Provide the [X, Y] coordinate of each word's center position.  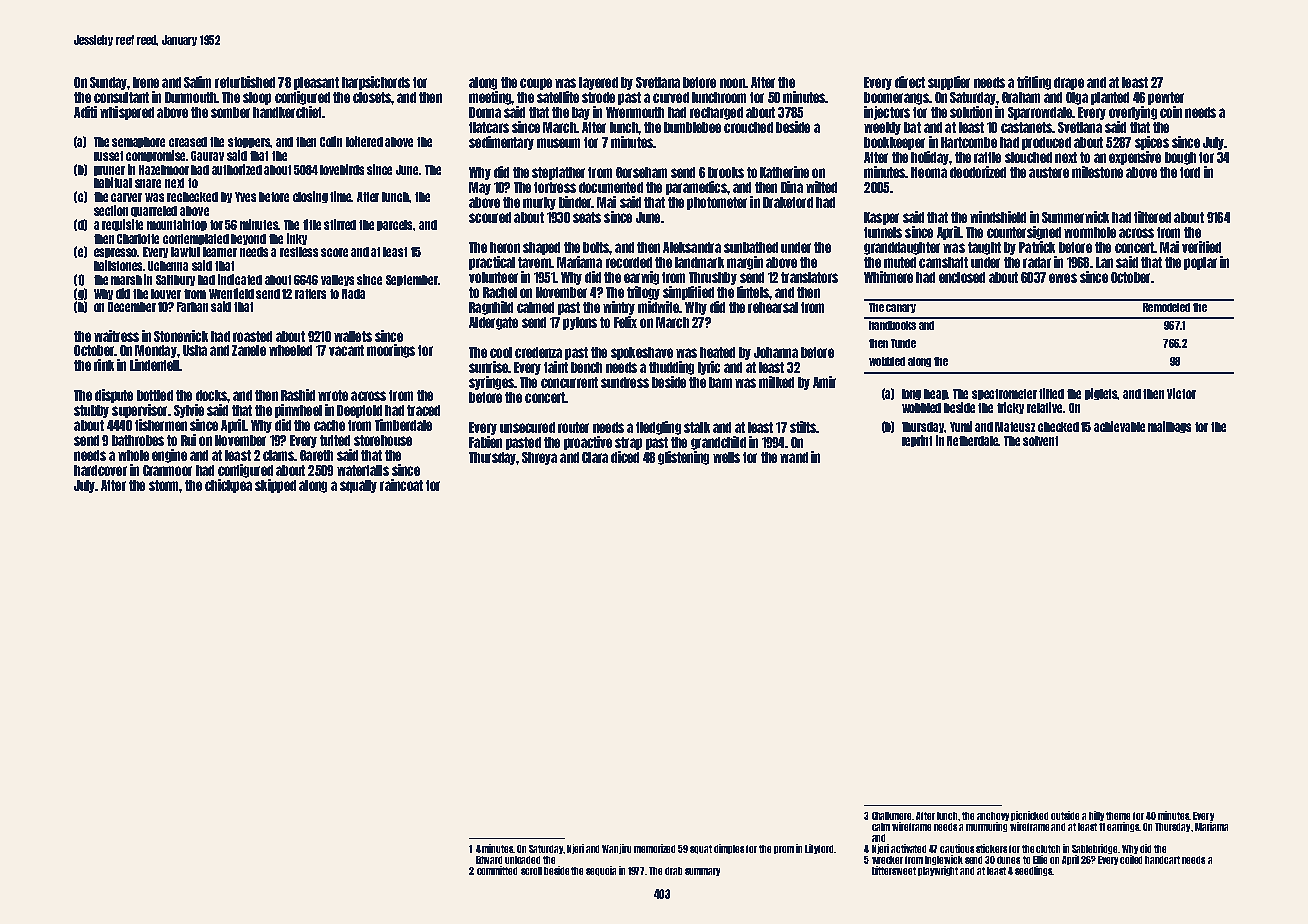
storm [163, 485]
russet [108, 156]
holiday [930, 158]
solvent [1040, 441]
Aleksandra [692, 247]
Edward [489, 860]
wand [794, 457]
